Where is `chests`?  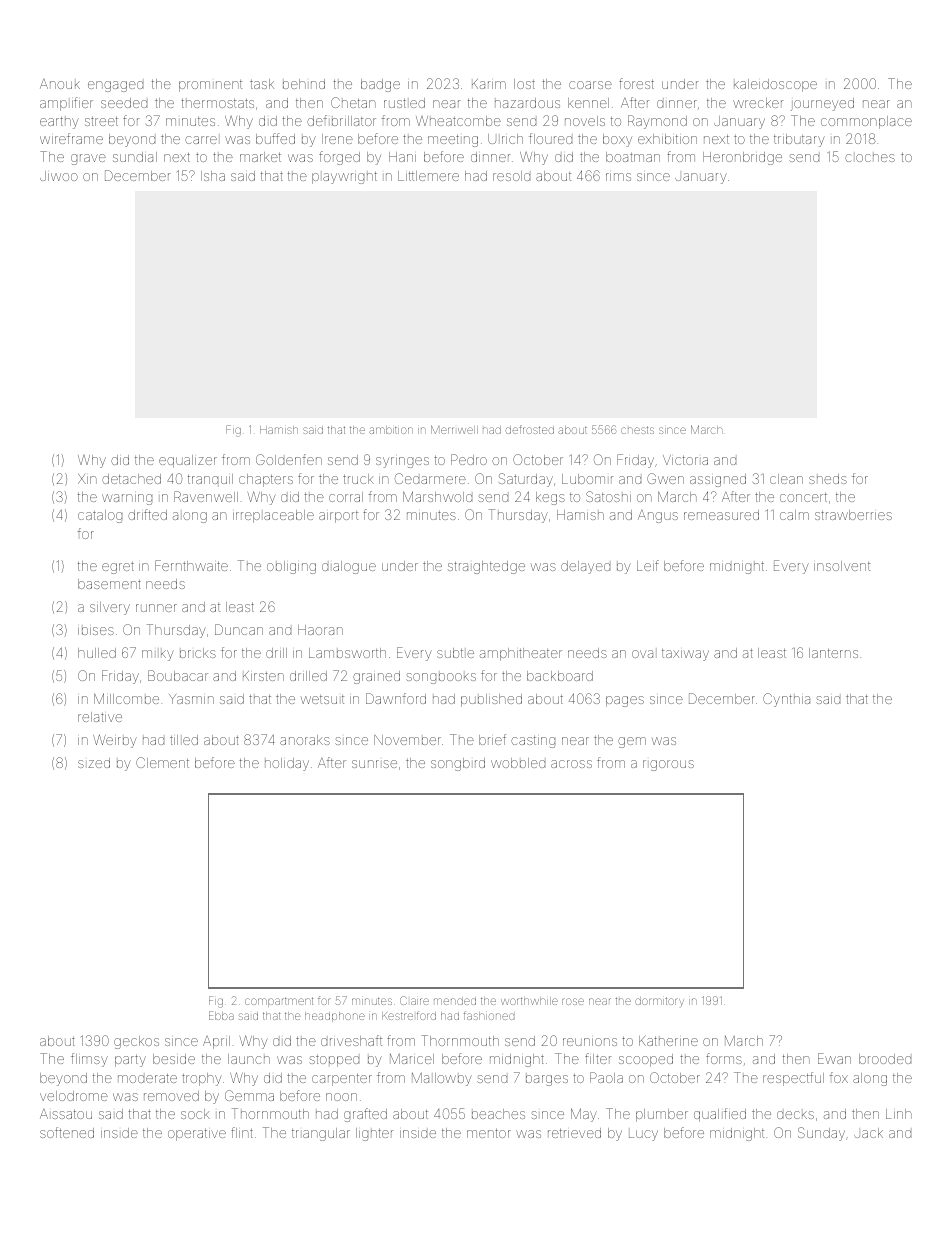
chests is located at coordinates (637, 430).
